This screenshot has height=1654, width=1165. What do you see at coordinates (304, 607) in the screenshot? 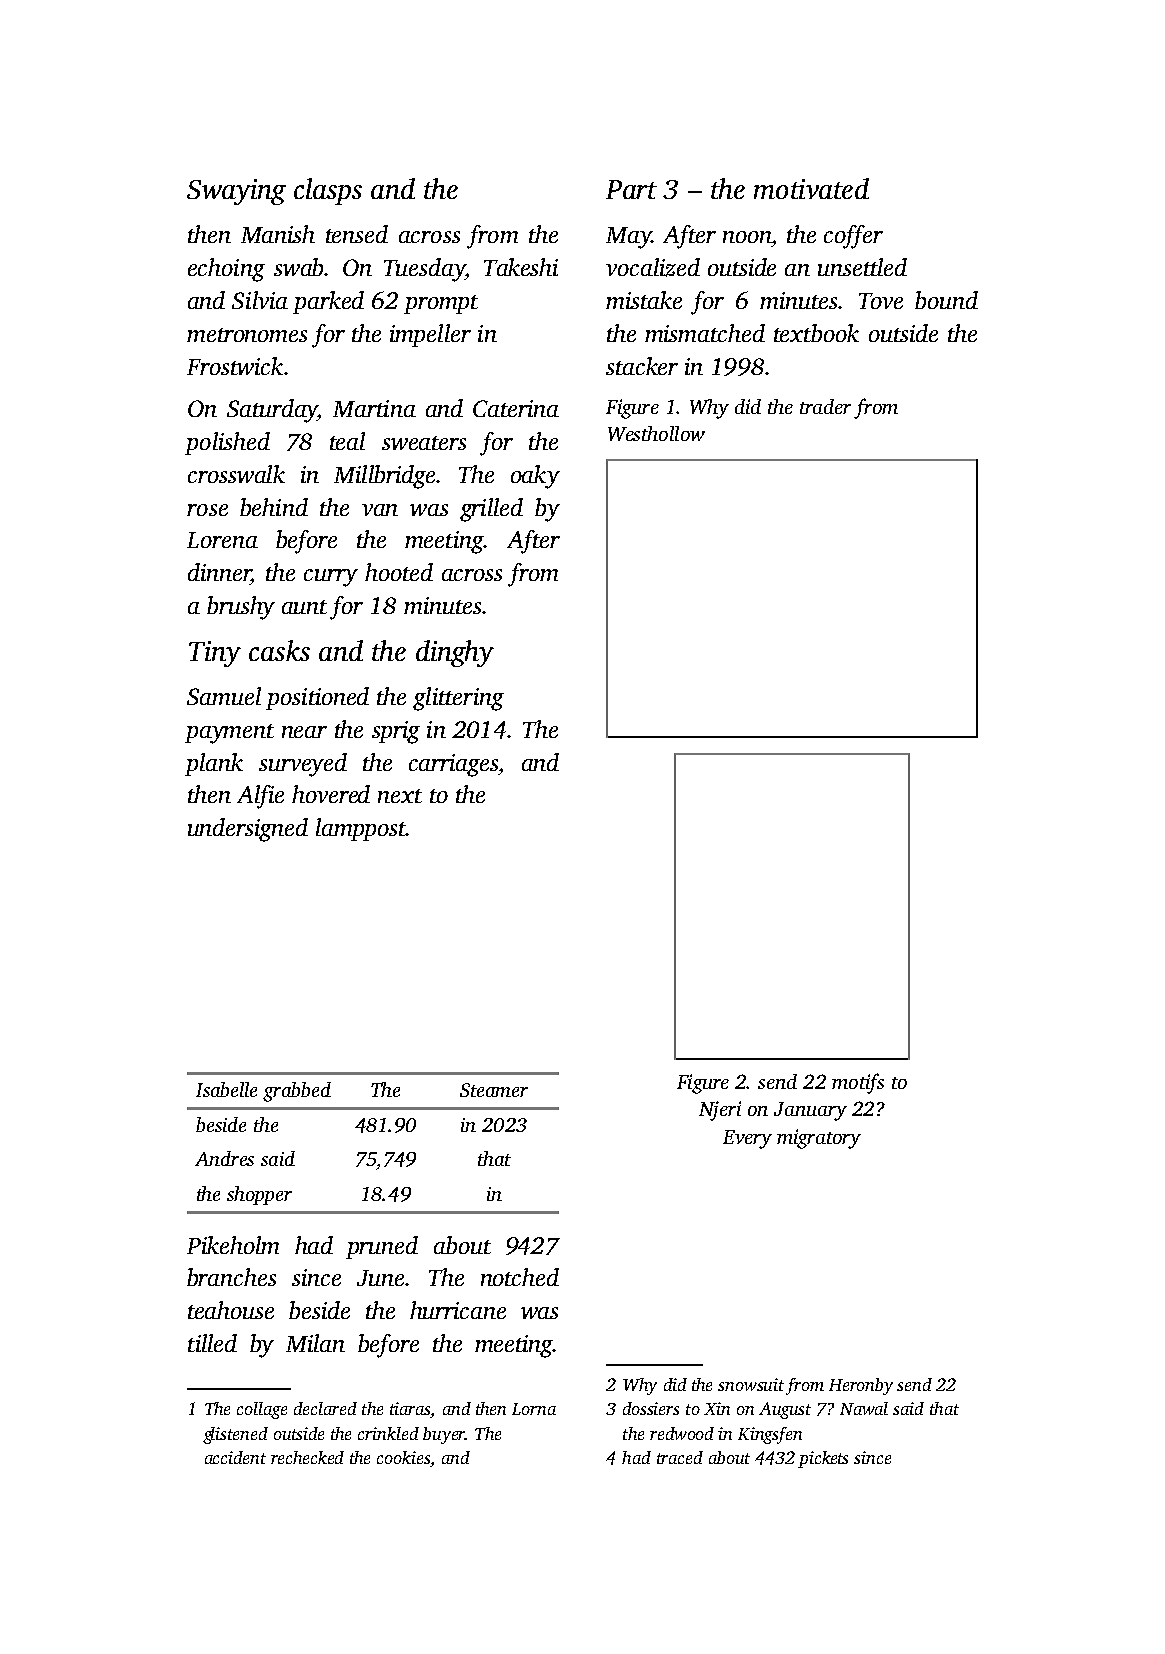
I see `aunt` at bounding box center [304, 607].
